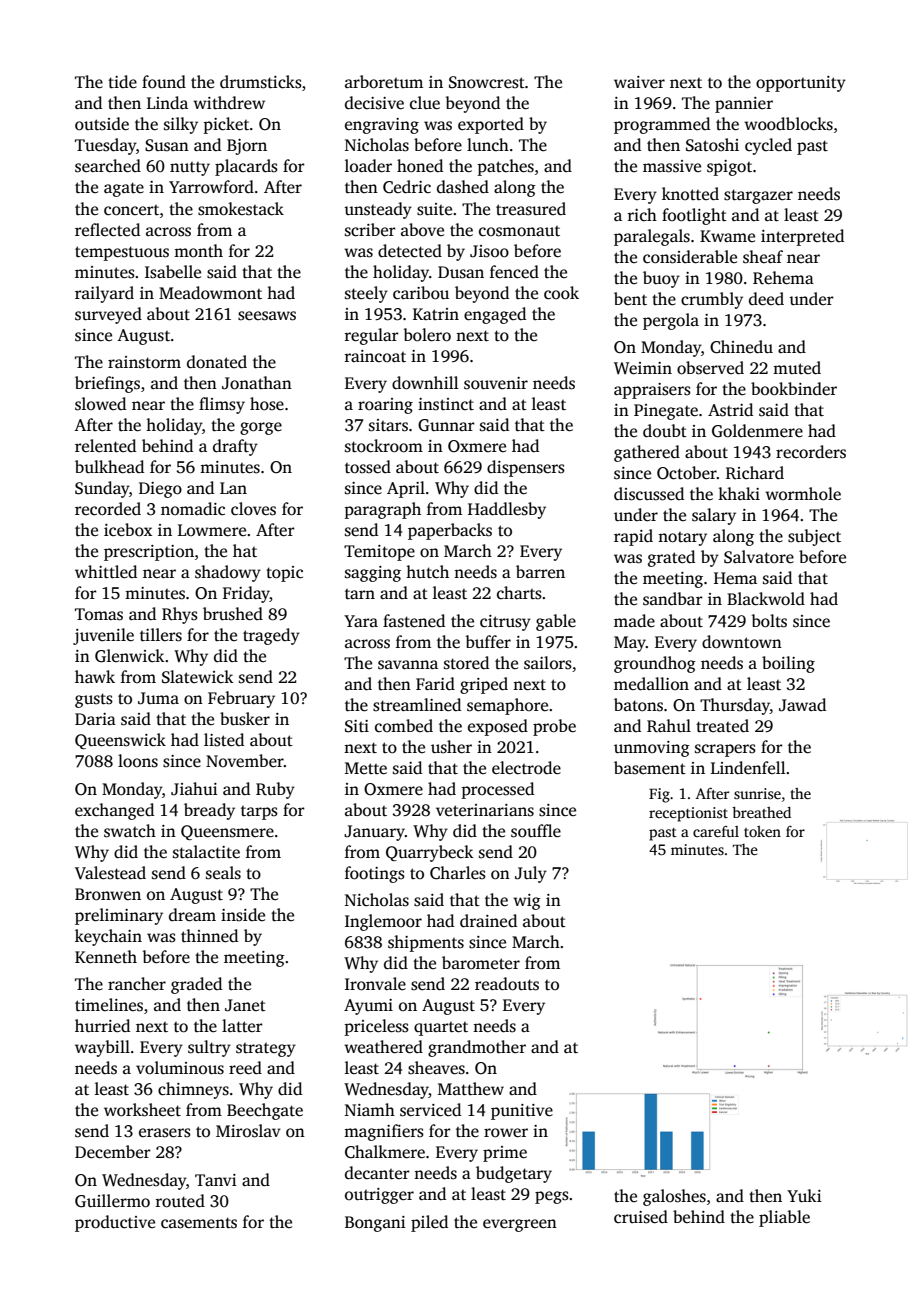 The width and height of the screenshot is (924, 1308). Describe the element at coordinates (801, 84) in the screenshot. I see `opportunity` at that location.
